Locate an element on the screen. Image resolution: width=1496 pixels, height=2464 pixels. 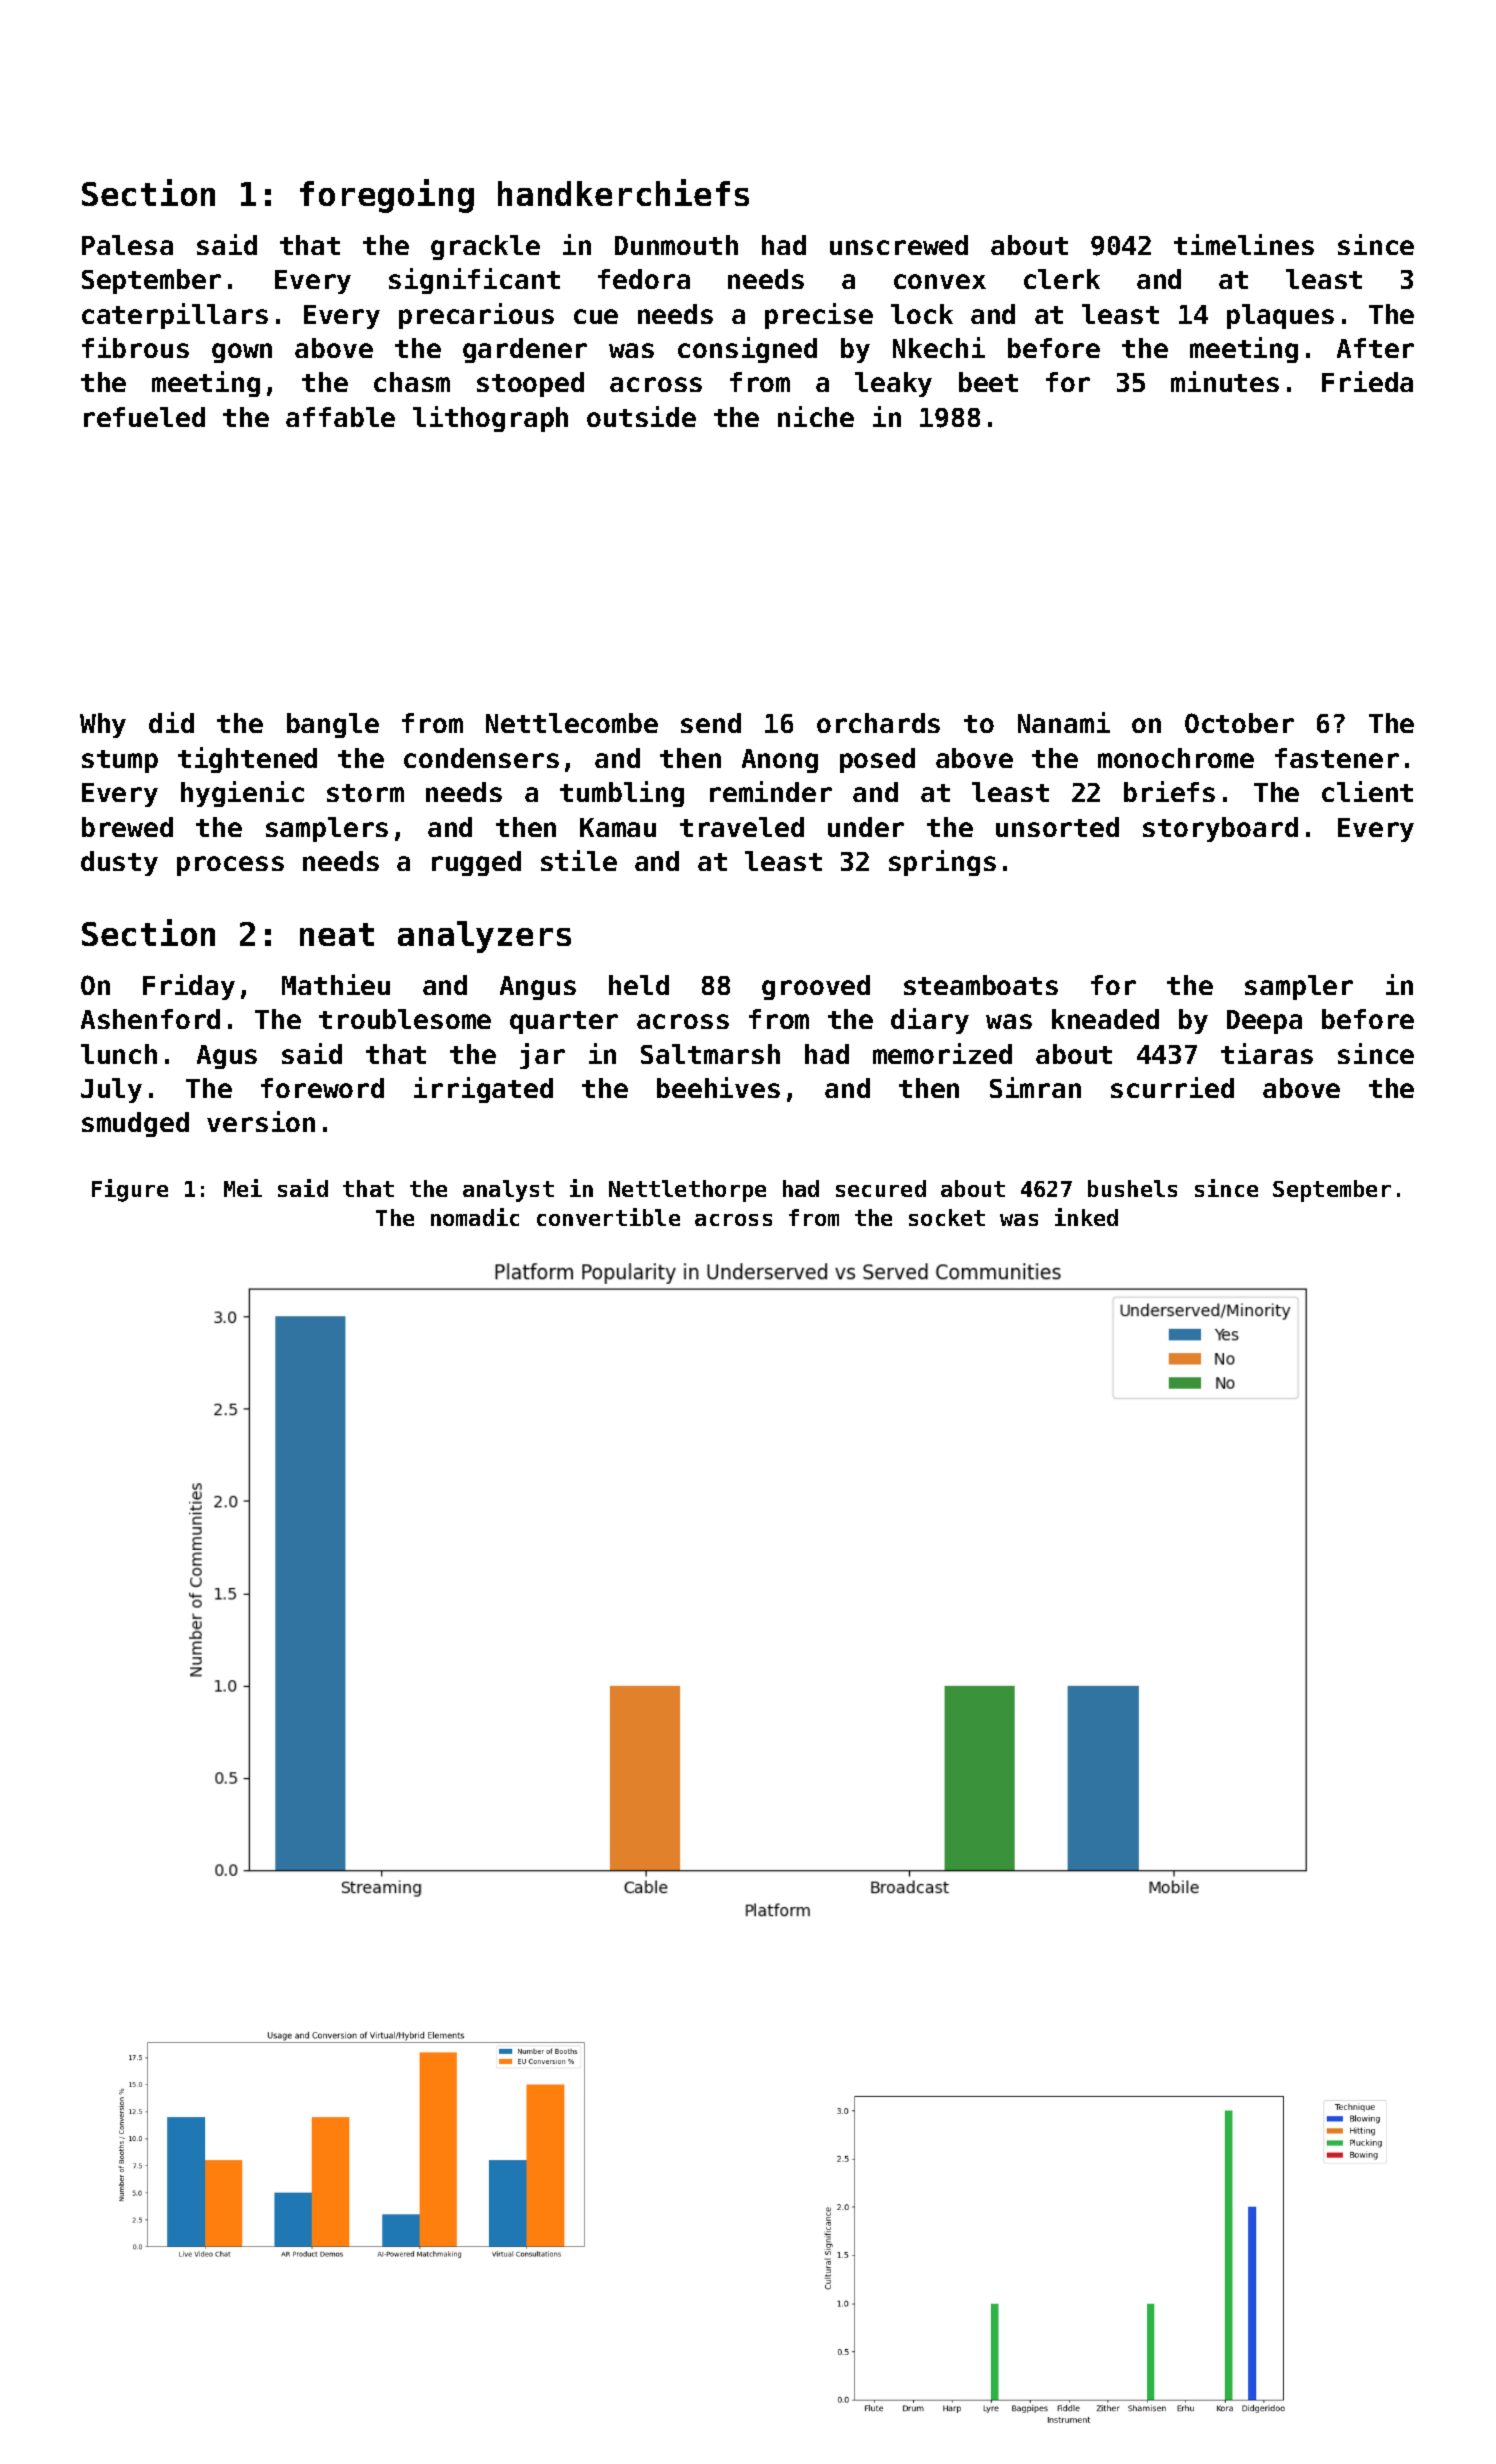
Frieda is located at coordinates (1367, 381).
